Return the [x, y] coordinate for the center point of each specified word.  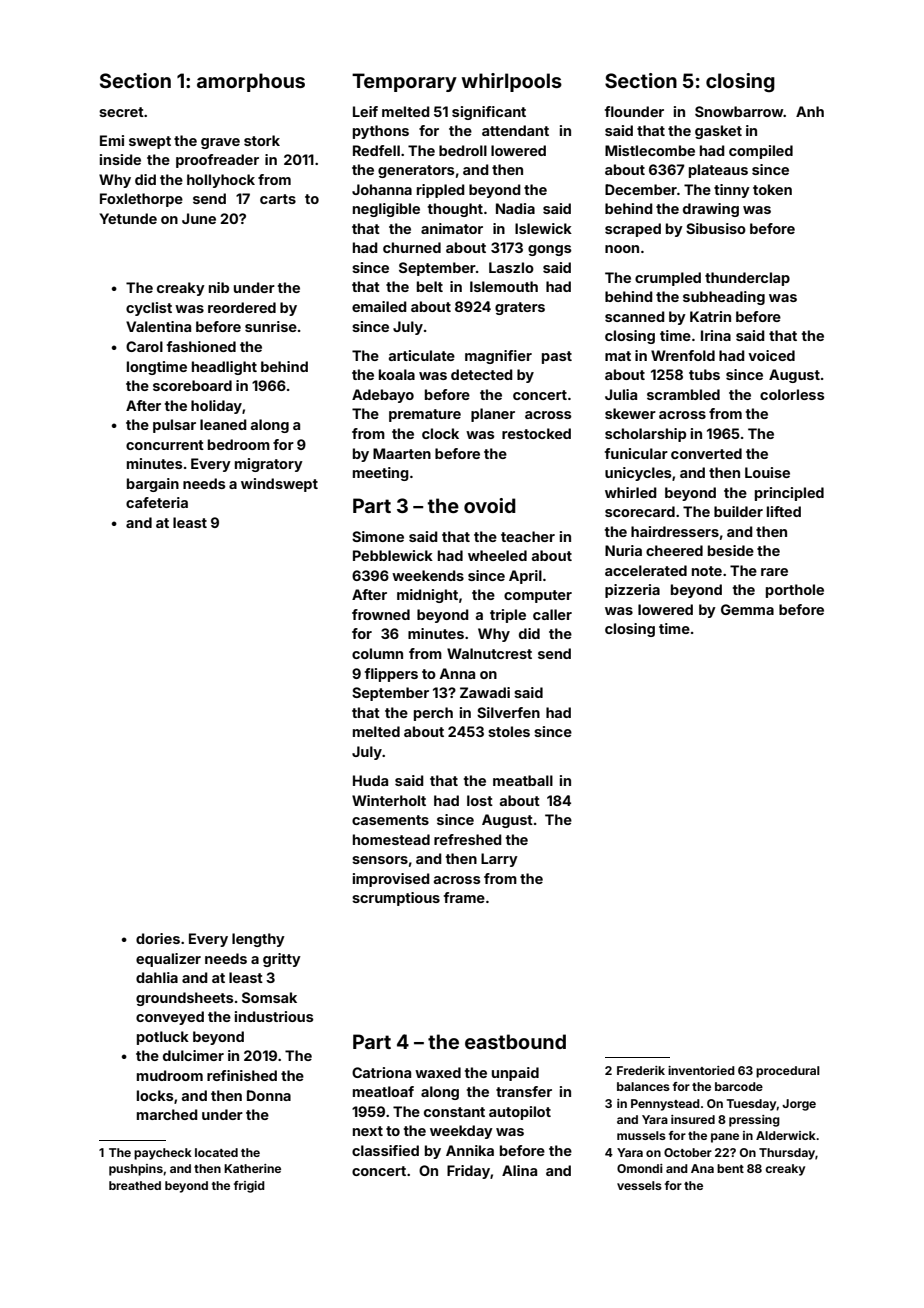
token [772, 189]
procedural [788, 1072]
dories [158, 938]
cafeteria [157, 502]
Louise [767, 472]
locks [155, 1095]
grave [220, 143]
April [525, 577]
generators [416, 171]
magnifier [498, 357]
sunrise [271, 326]
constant [454, 1112]
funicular [636, 453]
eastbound [515, 1041]
